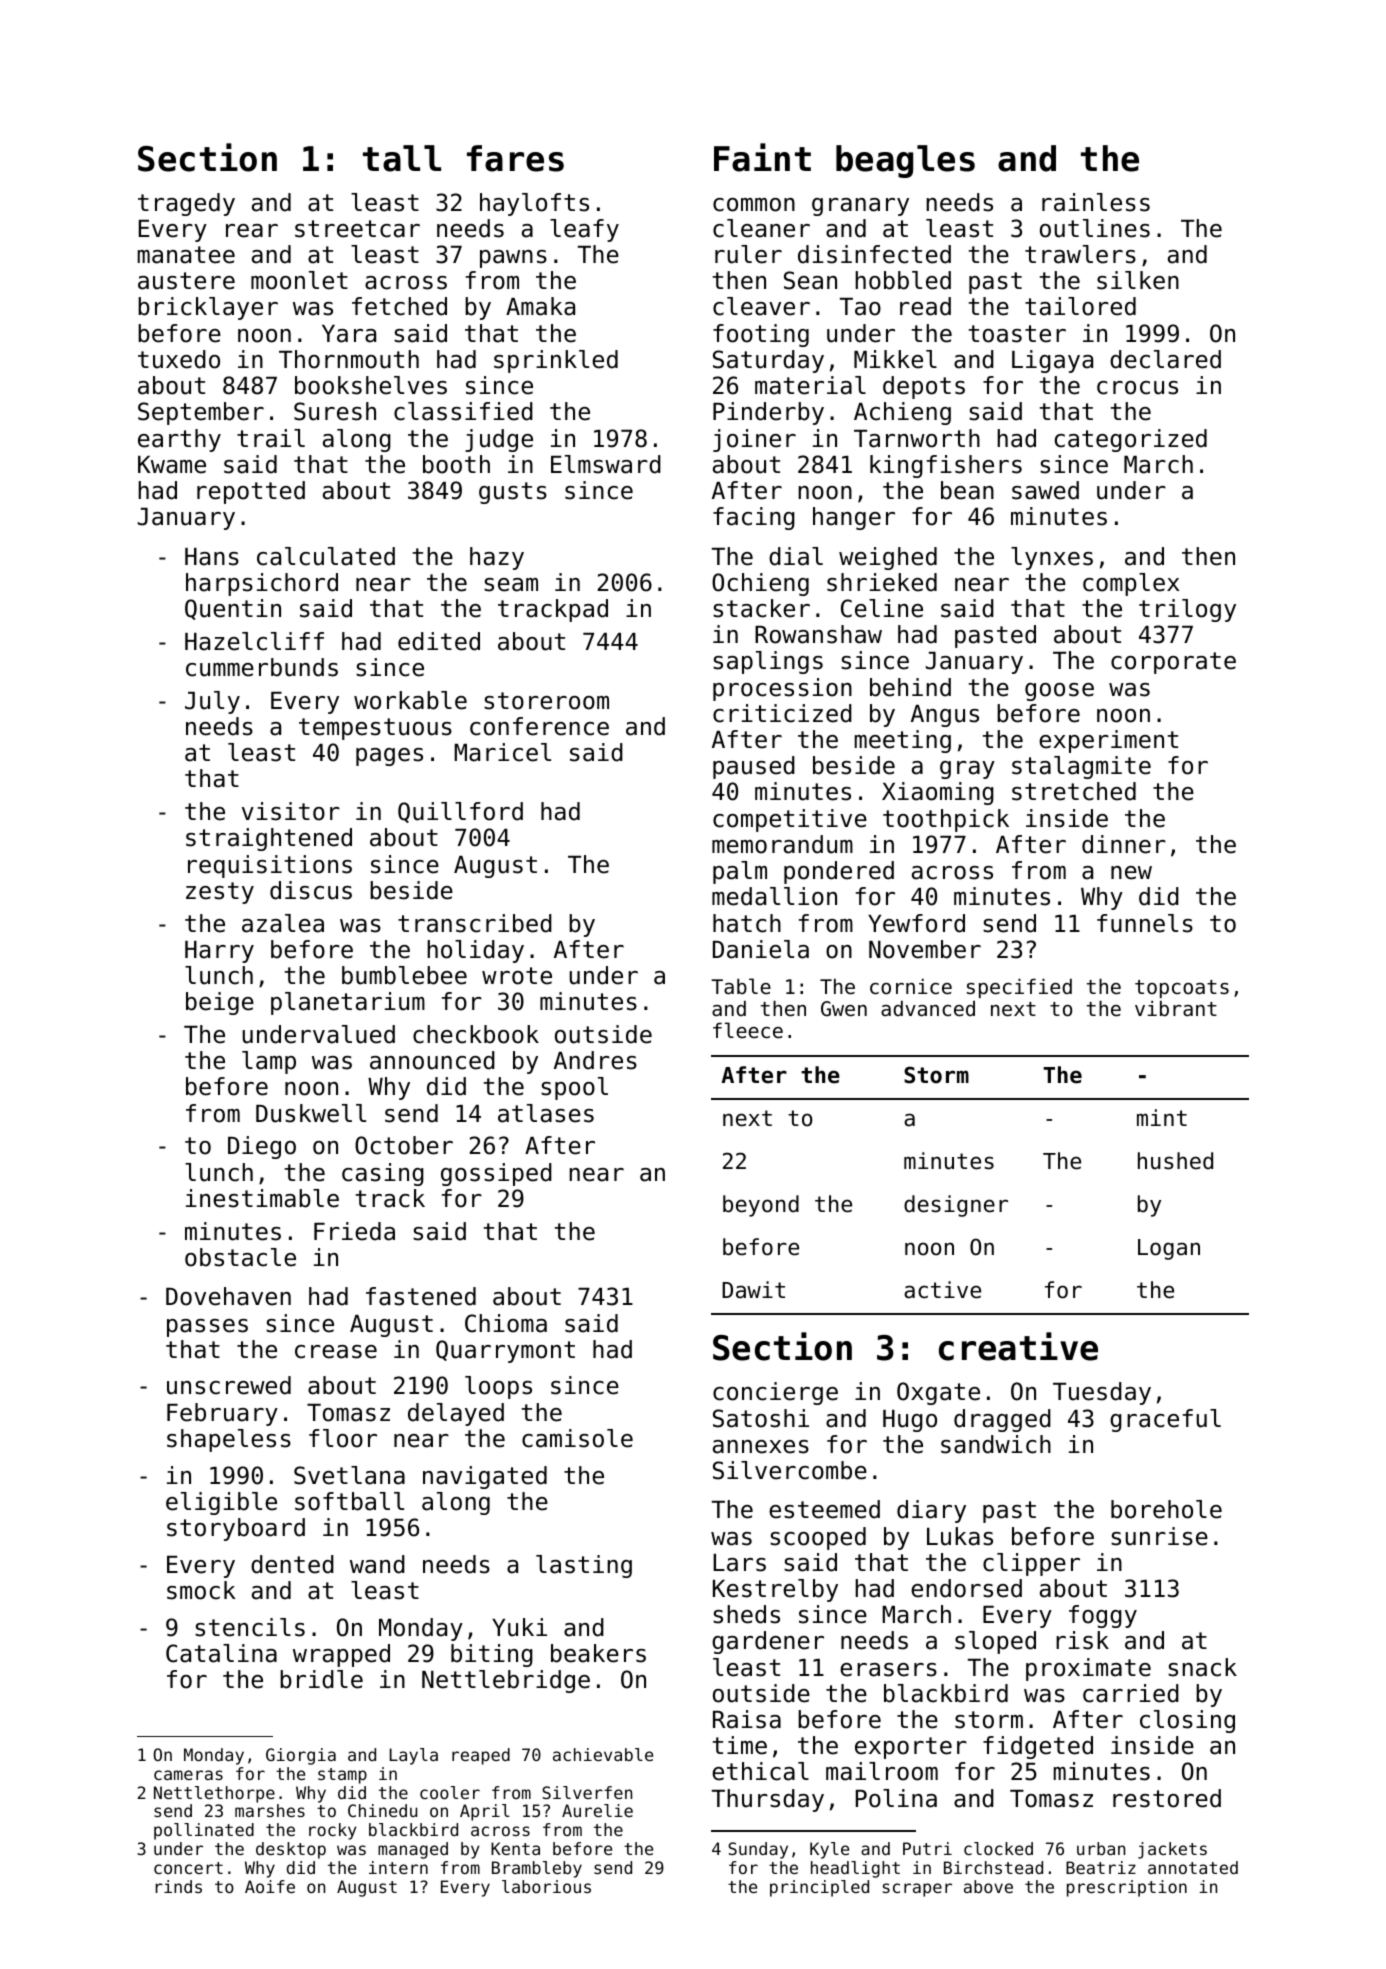  What do you see at coordinates (1176, 1008) in the screenshot?
I see `vibrant` at bounding box center [1176, 1008].
